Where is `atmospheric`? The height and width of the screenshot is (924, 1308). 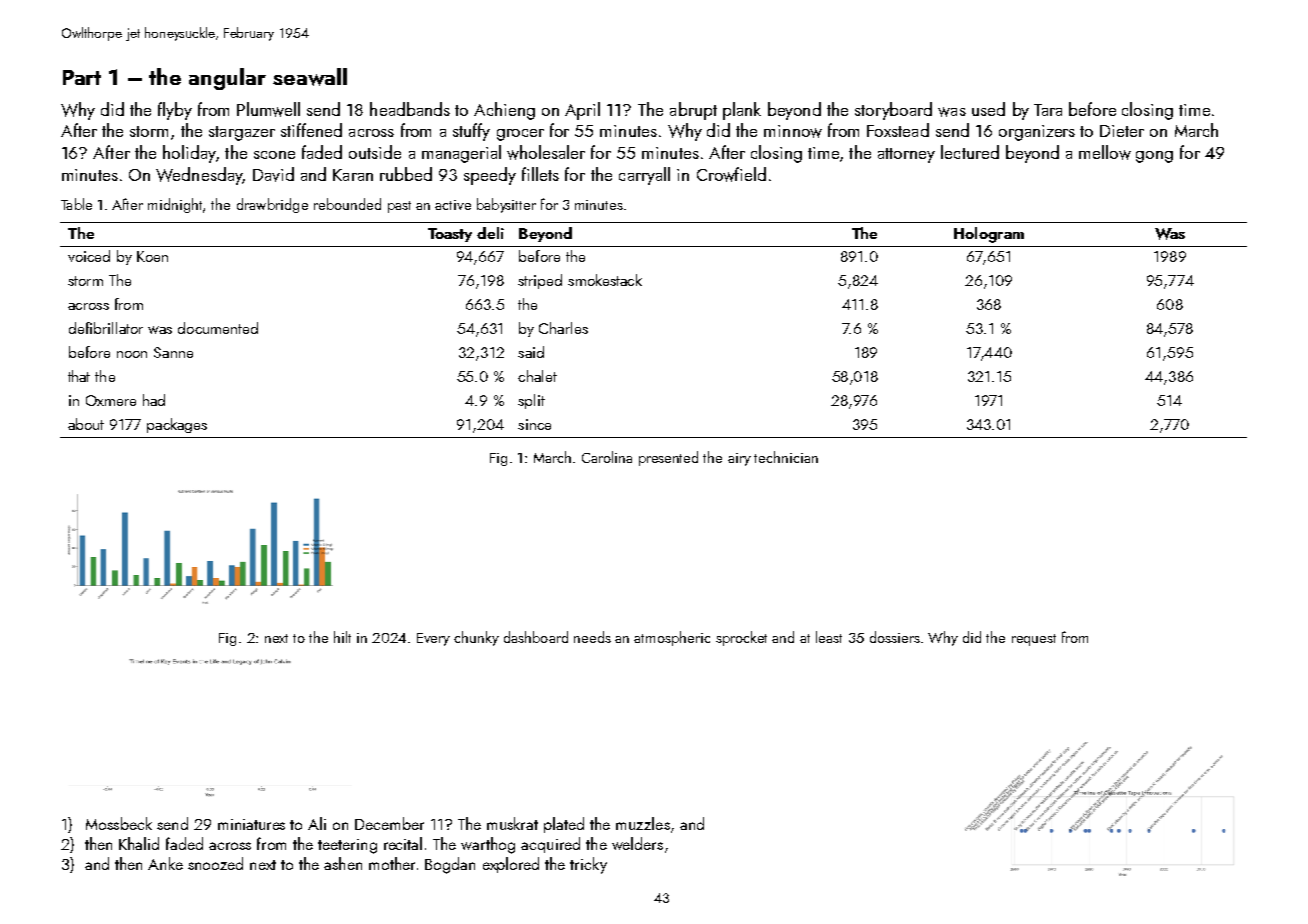 atmospheric is located at coordinates (672, 638).
